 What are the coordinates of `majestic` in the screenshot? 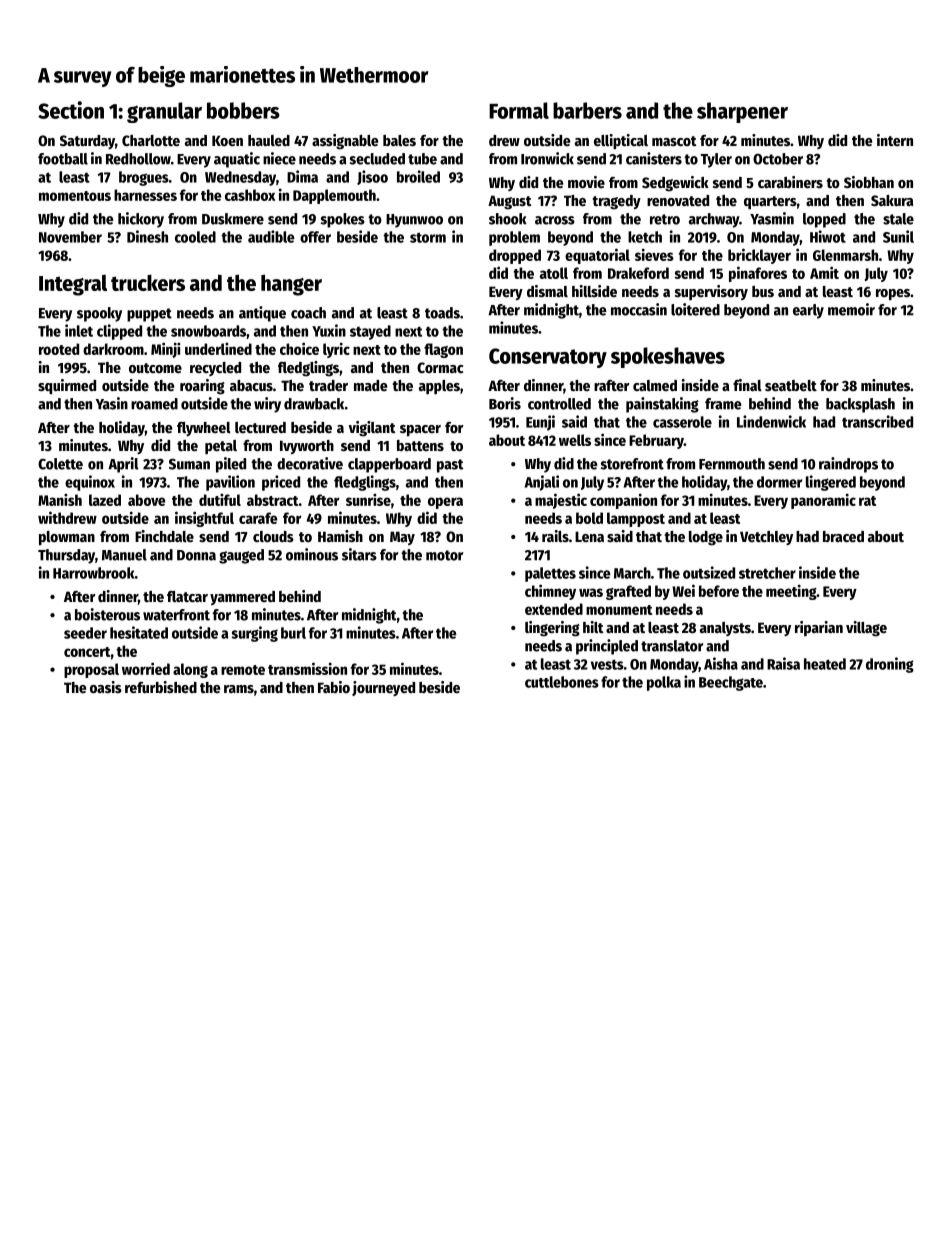 It's located at (561, 501).
